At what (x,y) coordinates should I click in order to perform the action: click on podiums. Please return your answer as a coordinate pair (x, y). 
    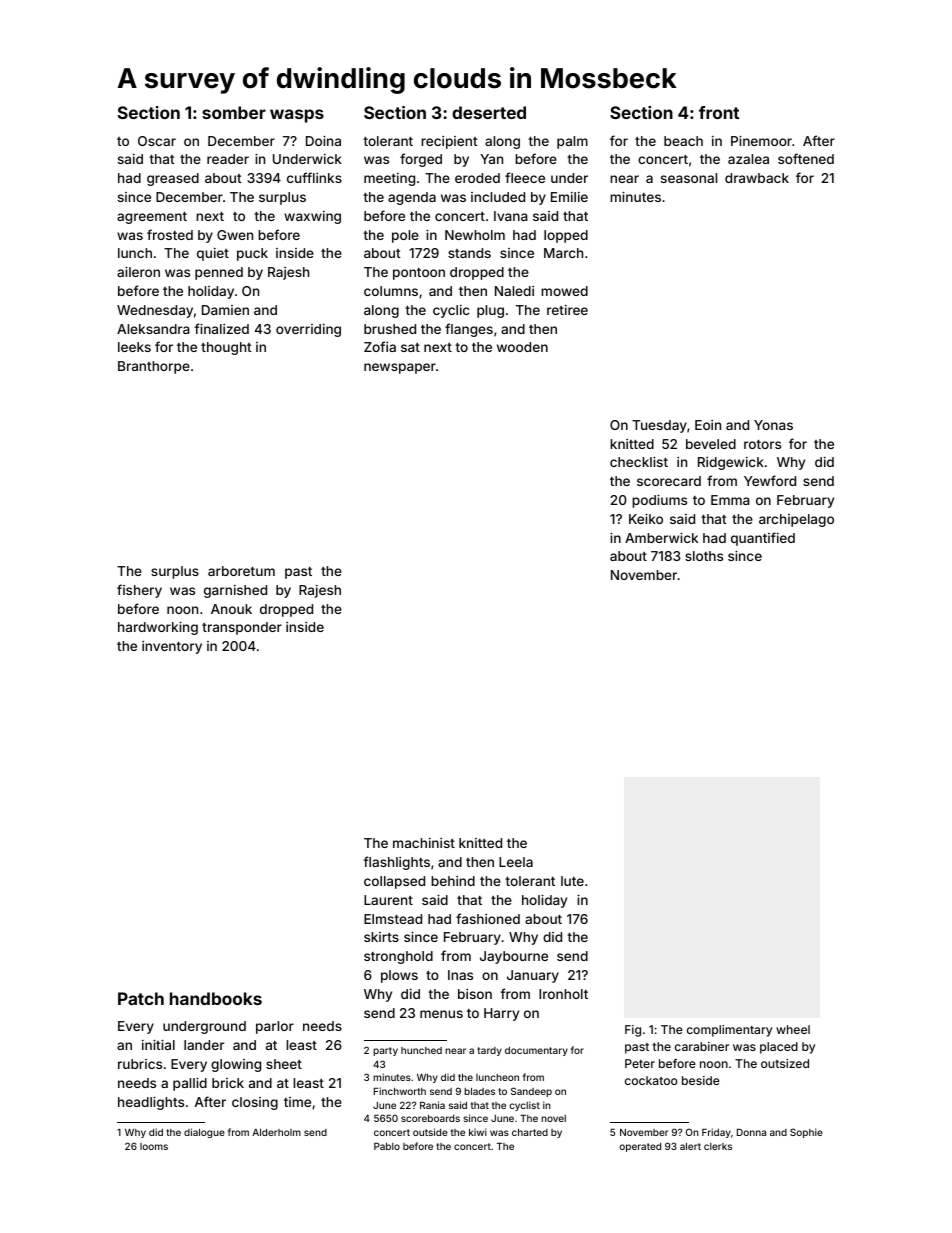
    Looking at the image, I should click on (659, 501).
